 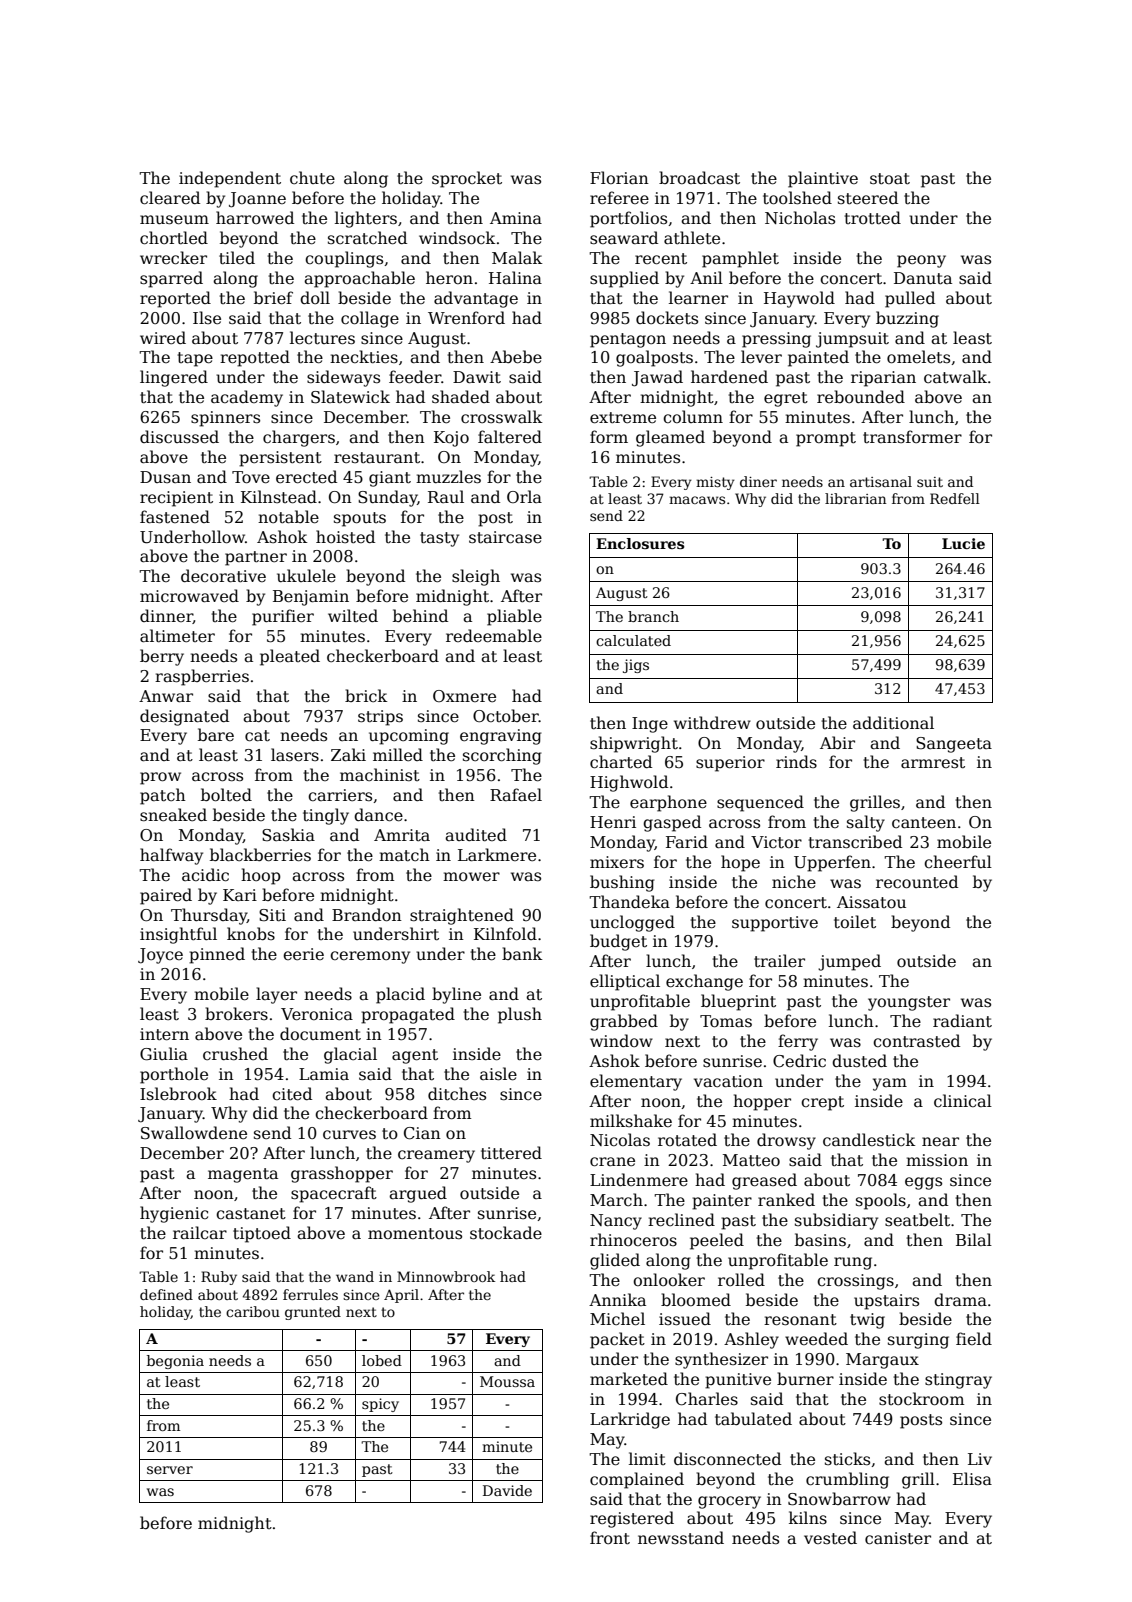 What do you see at coordinates (170, 198) in the page?
I see `cleared` at bounding box center [170, 198].
